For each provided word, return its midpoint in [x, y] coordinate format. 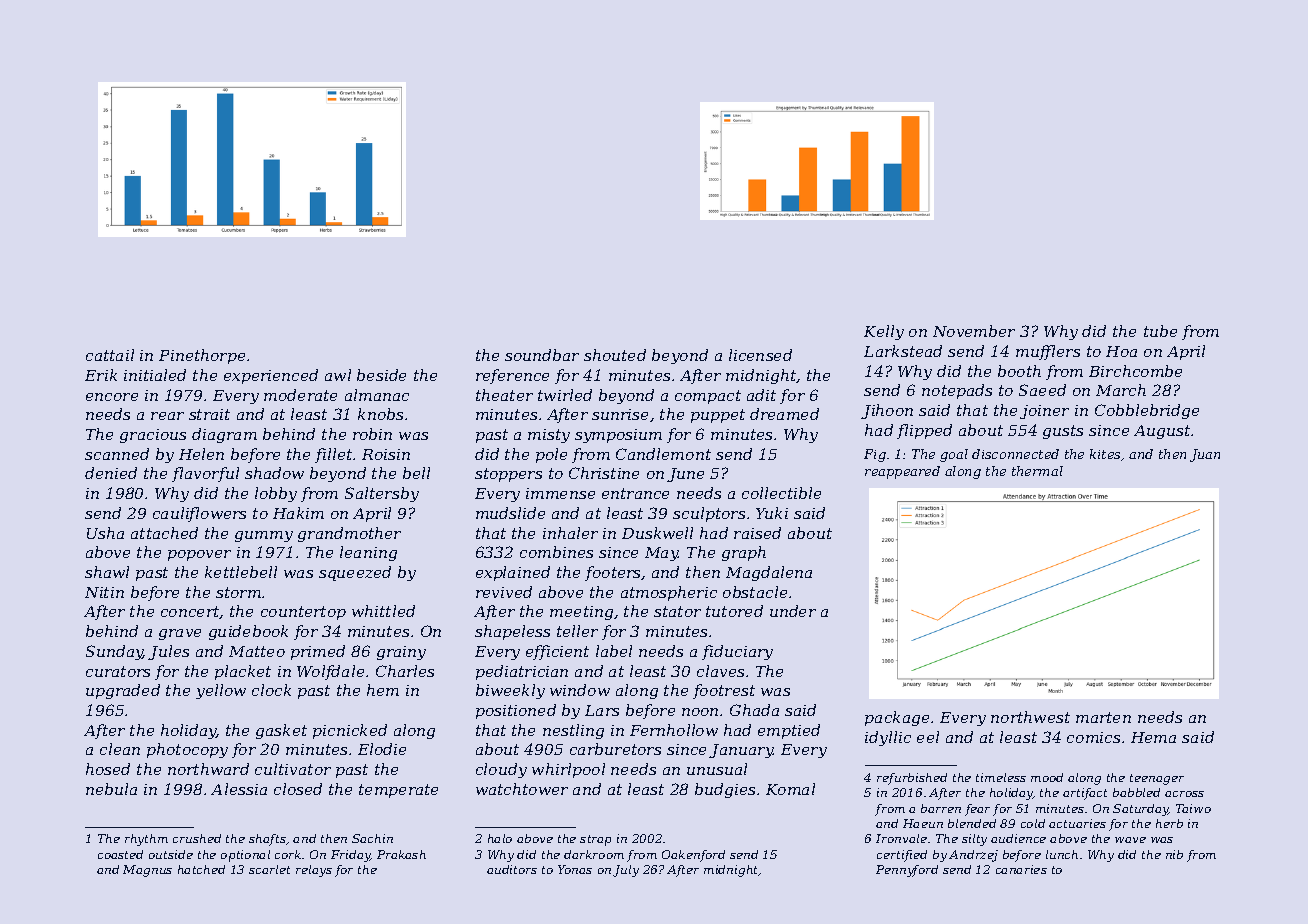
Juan [1205, 455]
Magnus [147, 871]
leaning [368, 553]
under [793, 611]
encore [112, 397]
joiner [1044, 412]
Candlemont [663, 454]
